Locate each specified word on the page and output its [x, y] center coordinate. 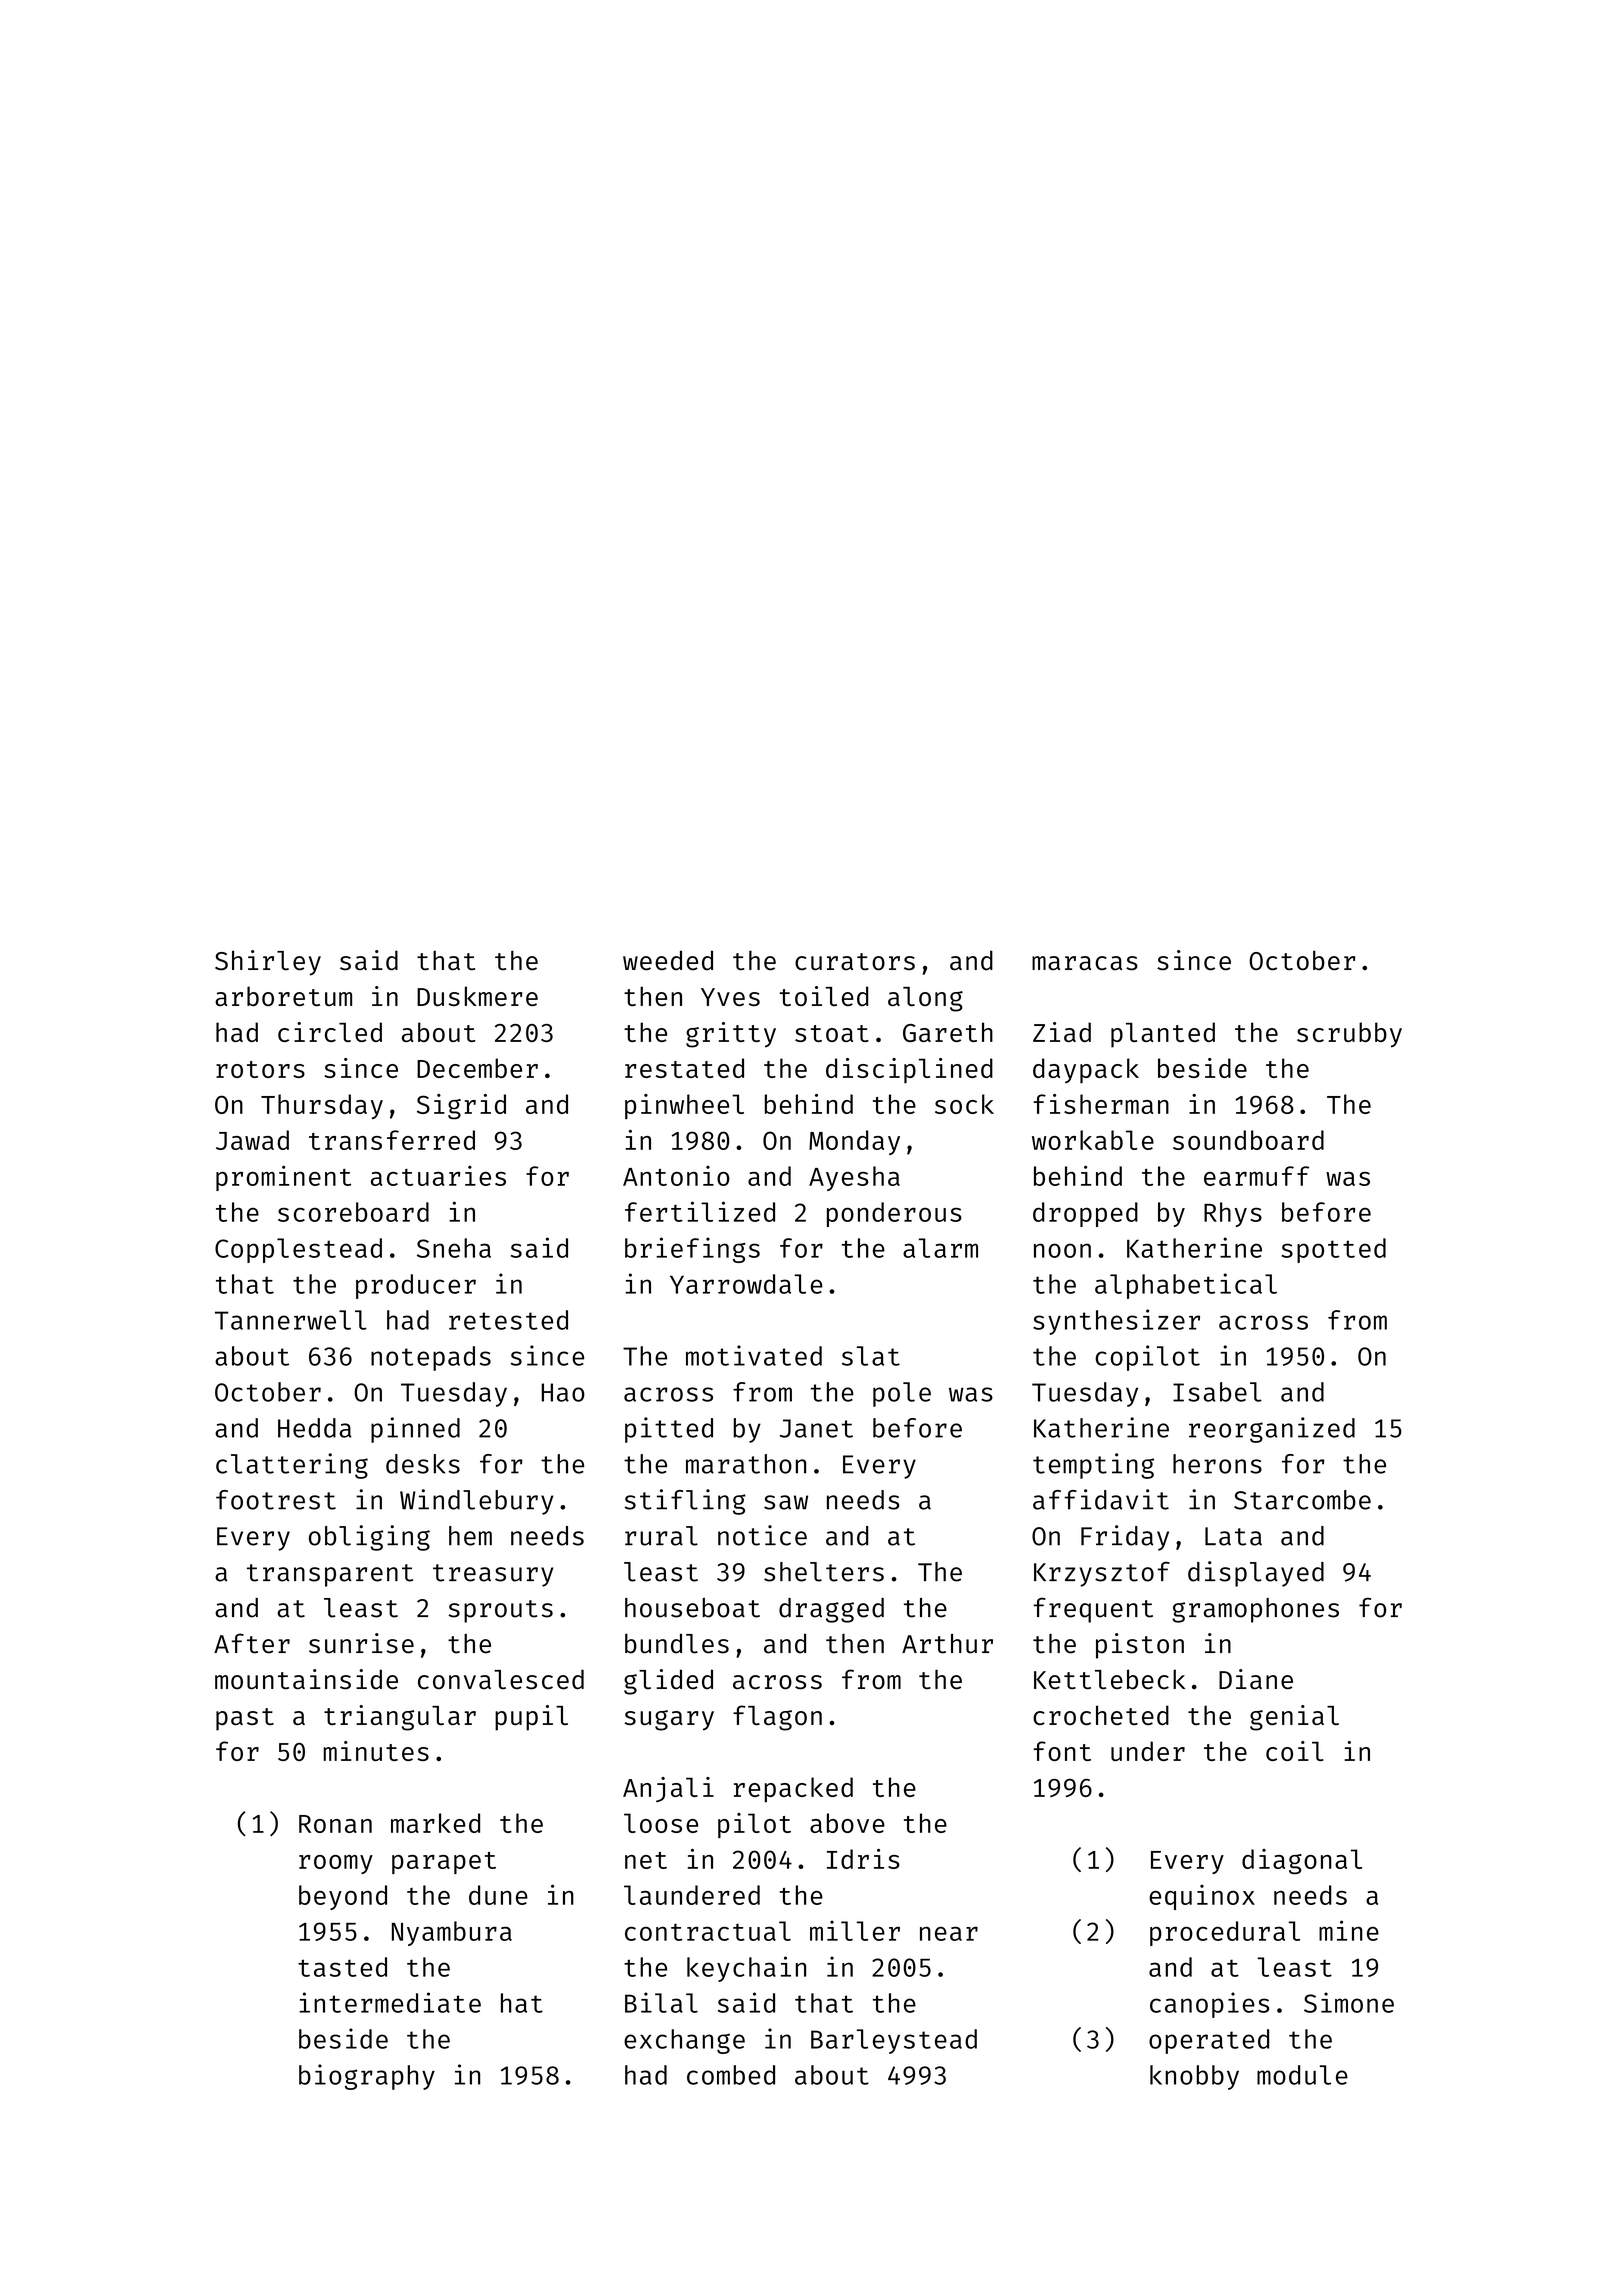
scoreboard [353, 1212]
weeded [668, 960]
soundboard [1248, 1140]
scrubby [1349, 1035]
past [245, 1719]
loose [661, 1823]
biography [367, 2077]
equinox [1202, 1897]
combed [731, 2075]
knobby [1194, 2077]
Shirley [268, 963]
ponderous [894, 1214]
